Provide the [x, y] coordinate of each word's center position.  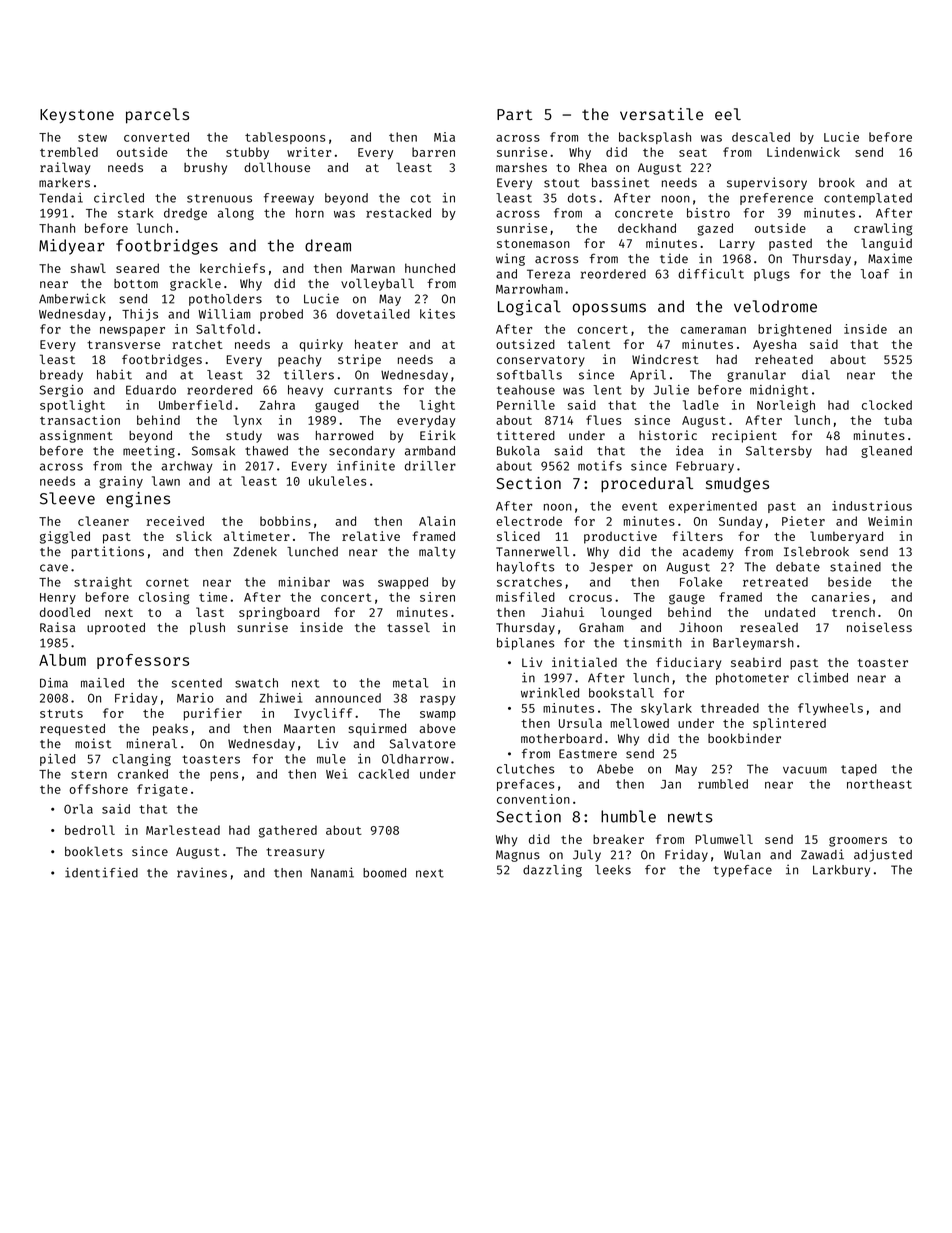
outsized [525, 344]
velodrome [775, 306]
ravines [202, 873]
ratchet [197, 344]
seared [137, 268]
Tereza [548, 274]
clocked [887, 405]
